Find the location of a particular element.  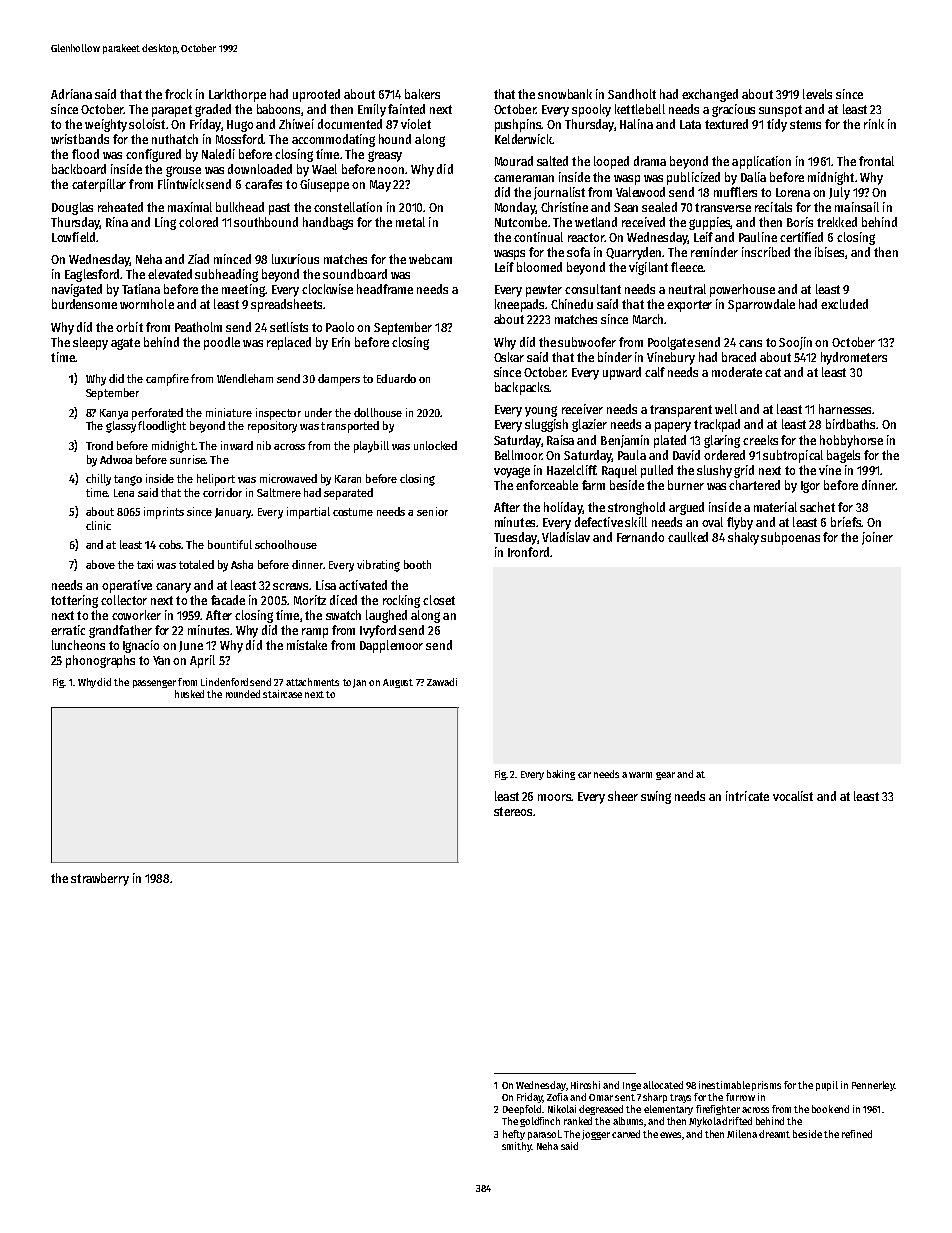

strawberry is located at coordinates (100, 879).
